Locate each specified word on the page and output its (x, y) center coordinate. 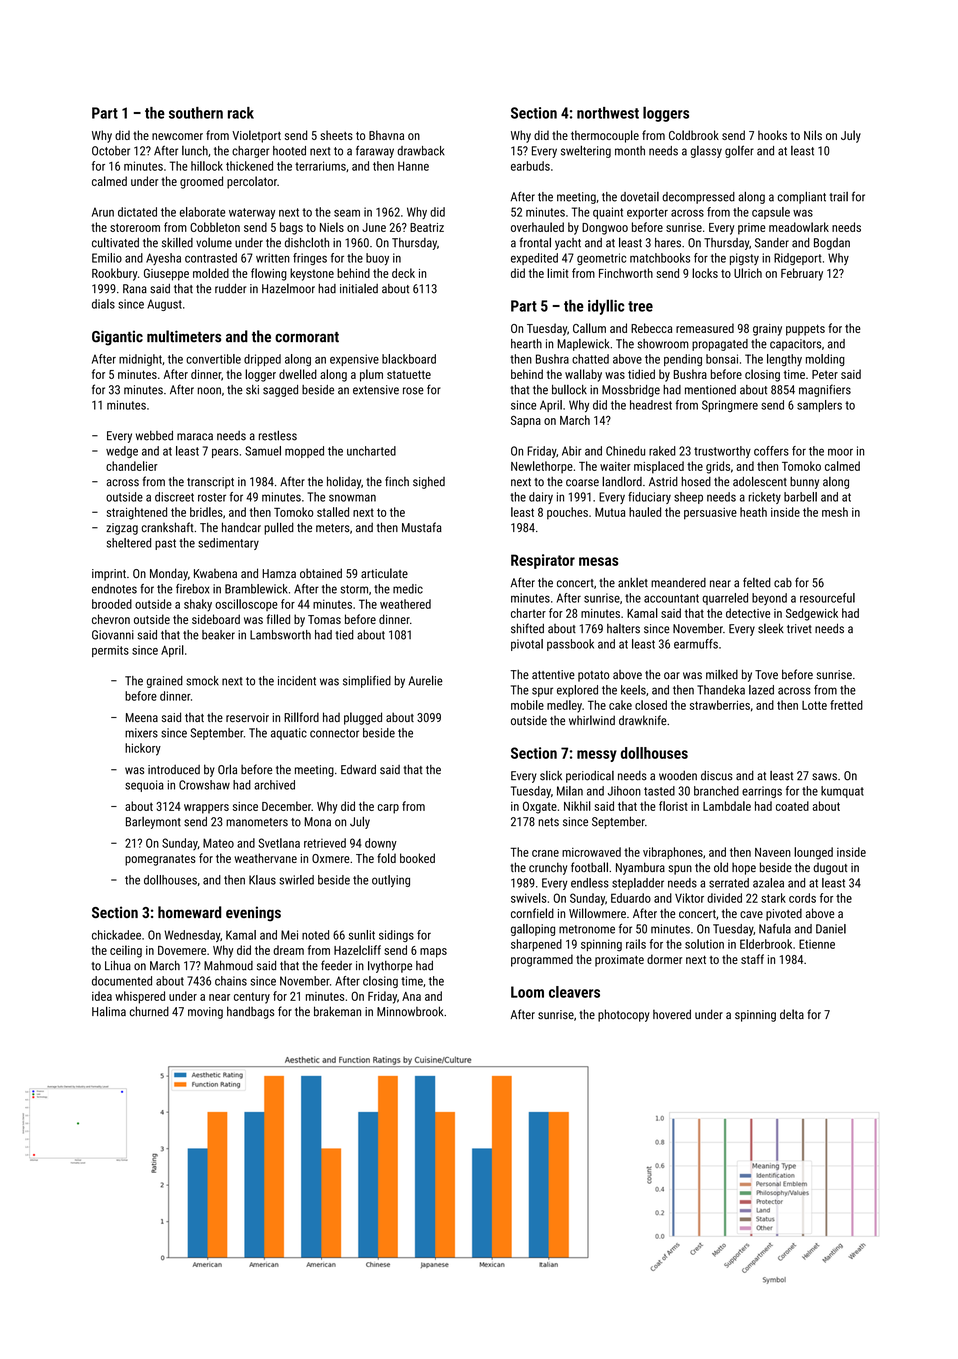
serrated (729, 883)
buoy (377, 259)
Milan (570, 791)
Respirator (543, 561)
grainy (767, 330)
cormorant (307, 337)
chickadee (116, 935)
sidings (396, 936)
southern (196, 113)
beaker (218, 635)
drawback (421, 151)
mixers (141, 733)
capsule (771, 213)
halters (623, 629)
